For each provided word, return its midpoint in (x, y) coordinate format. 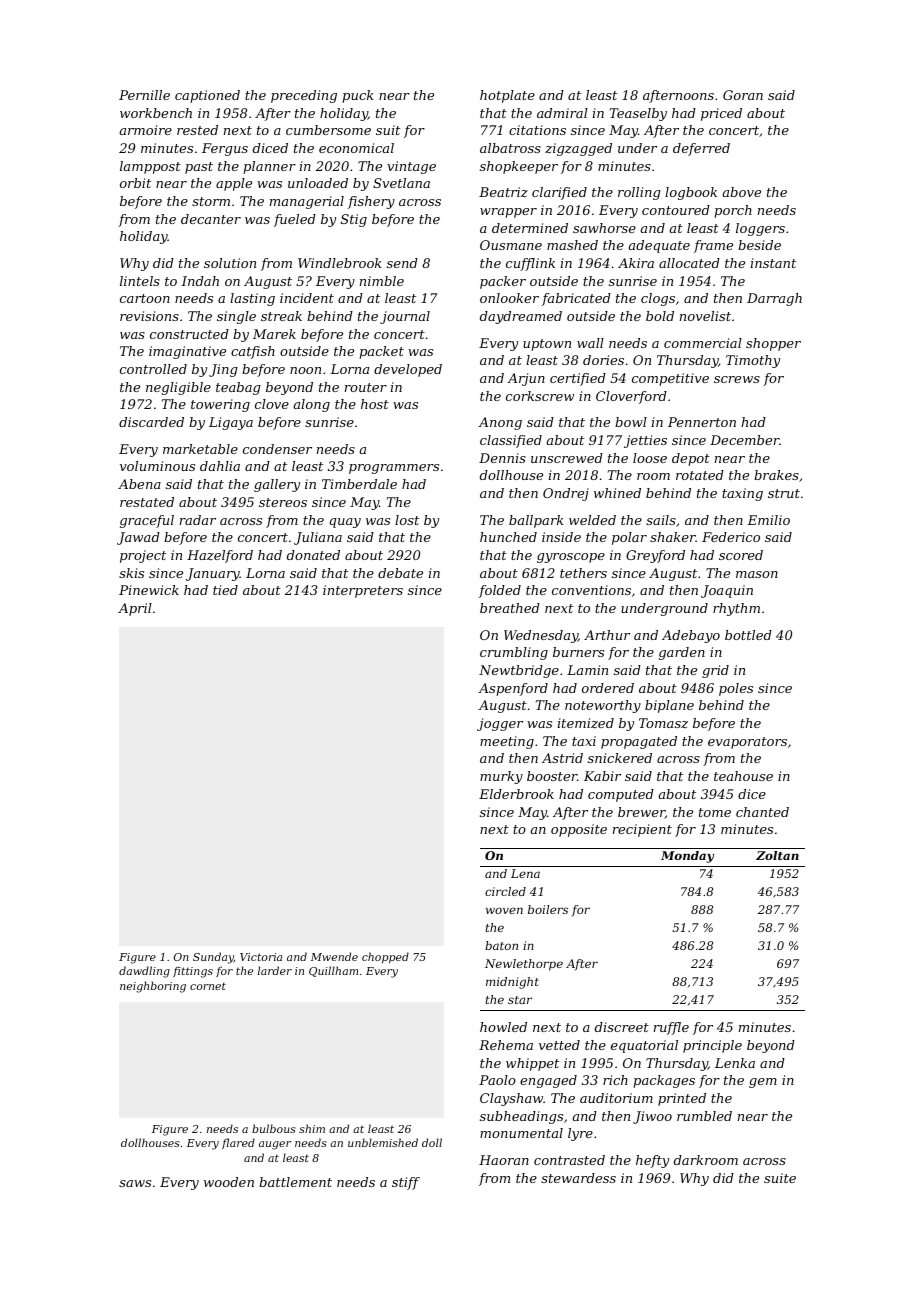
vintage (411, 167)
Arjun (526, 379)
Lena (525, 873)
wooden (229, 1182)
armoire (146, 130)
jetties (645, 441)
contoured (676, 210)
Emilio (768, 520)
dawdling (144, 972)
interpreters (363, 591)
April (135, 609)
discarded (151, 422)
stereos (283, 502)
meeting (507, 742)
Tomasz (663, 723)
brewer (641, 813)
